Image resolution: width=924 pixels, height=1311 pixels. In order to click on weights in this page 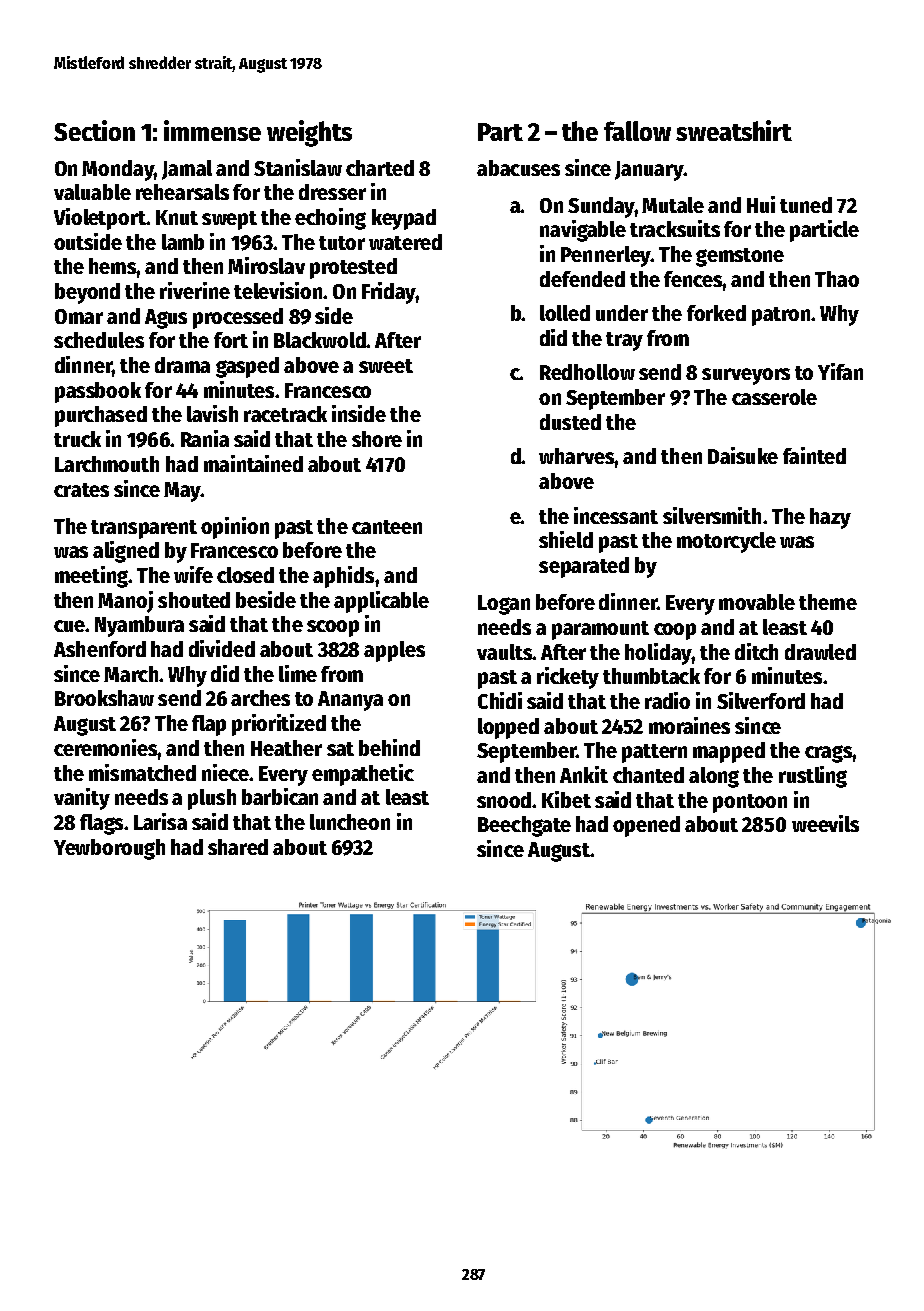, I will do `click(309, 133)`.
